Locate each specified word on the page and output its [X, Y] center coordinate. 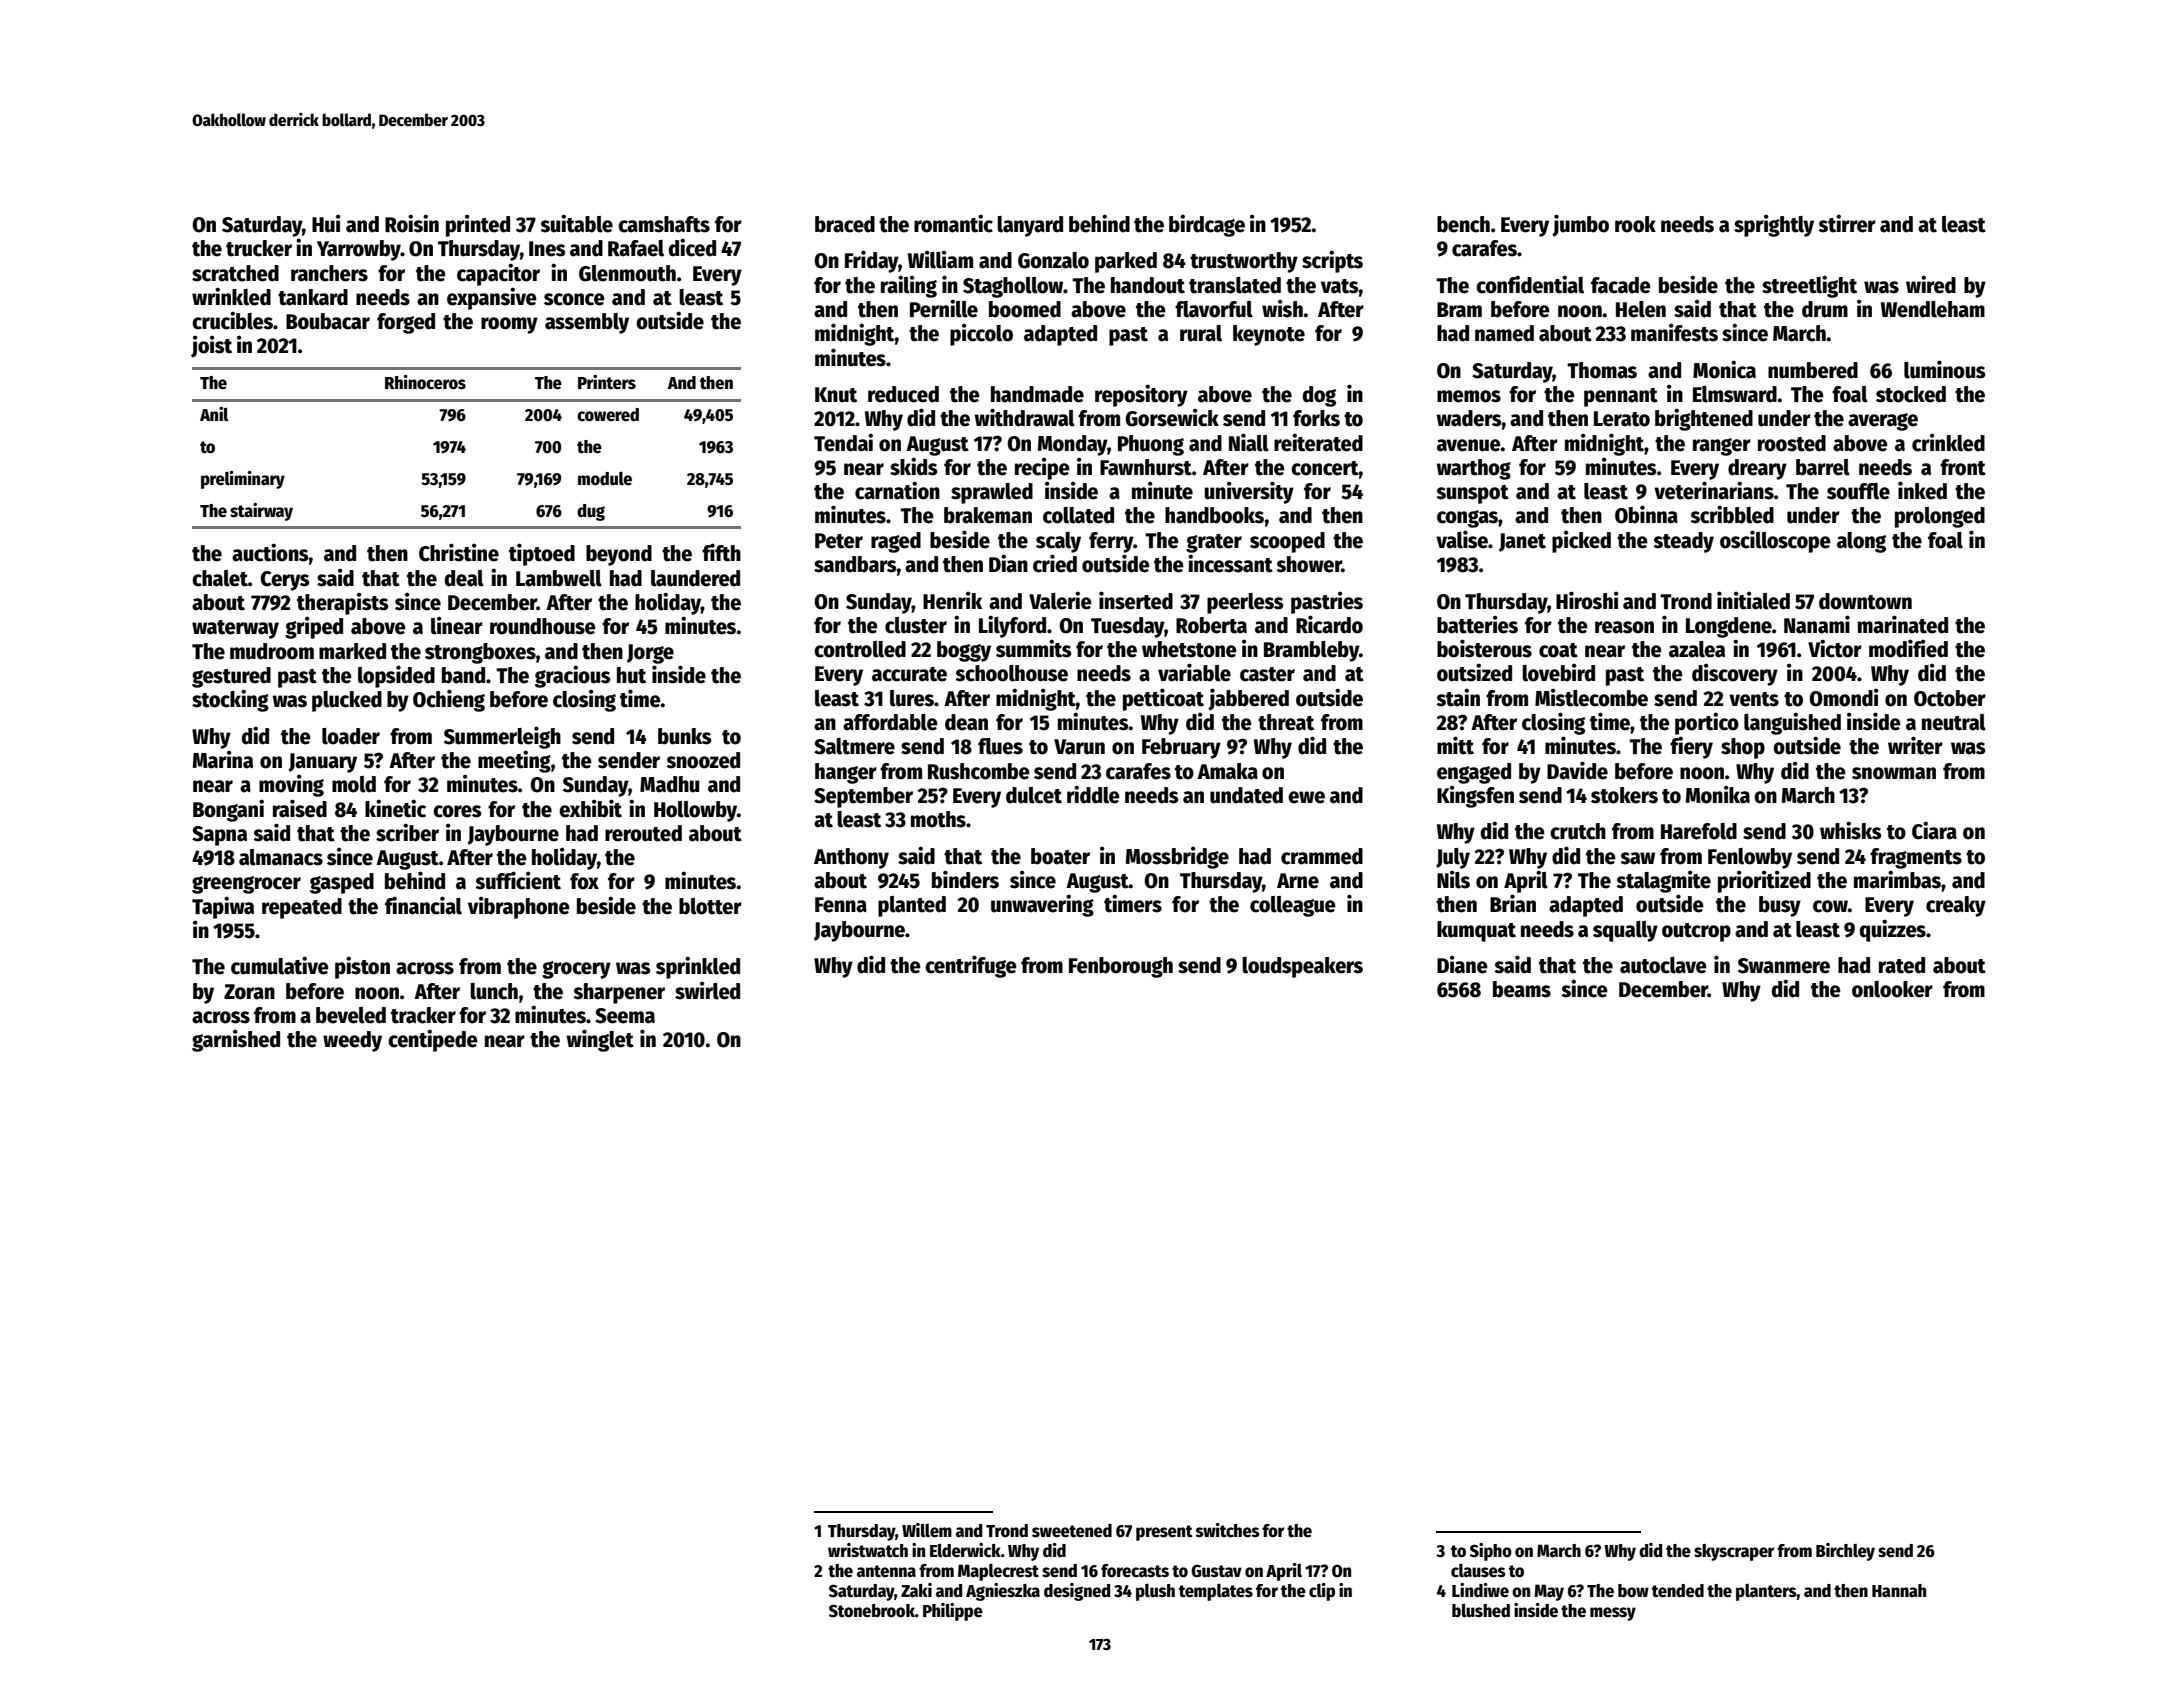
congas [1467, 519]
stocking [230, 700]
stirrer [1847, 223]
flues [1000, 746]
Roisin [412, 223]
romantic [953, 223]
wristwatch [868, 1550]
